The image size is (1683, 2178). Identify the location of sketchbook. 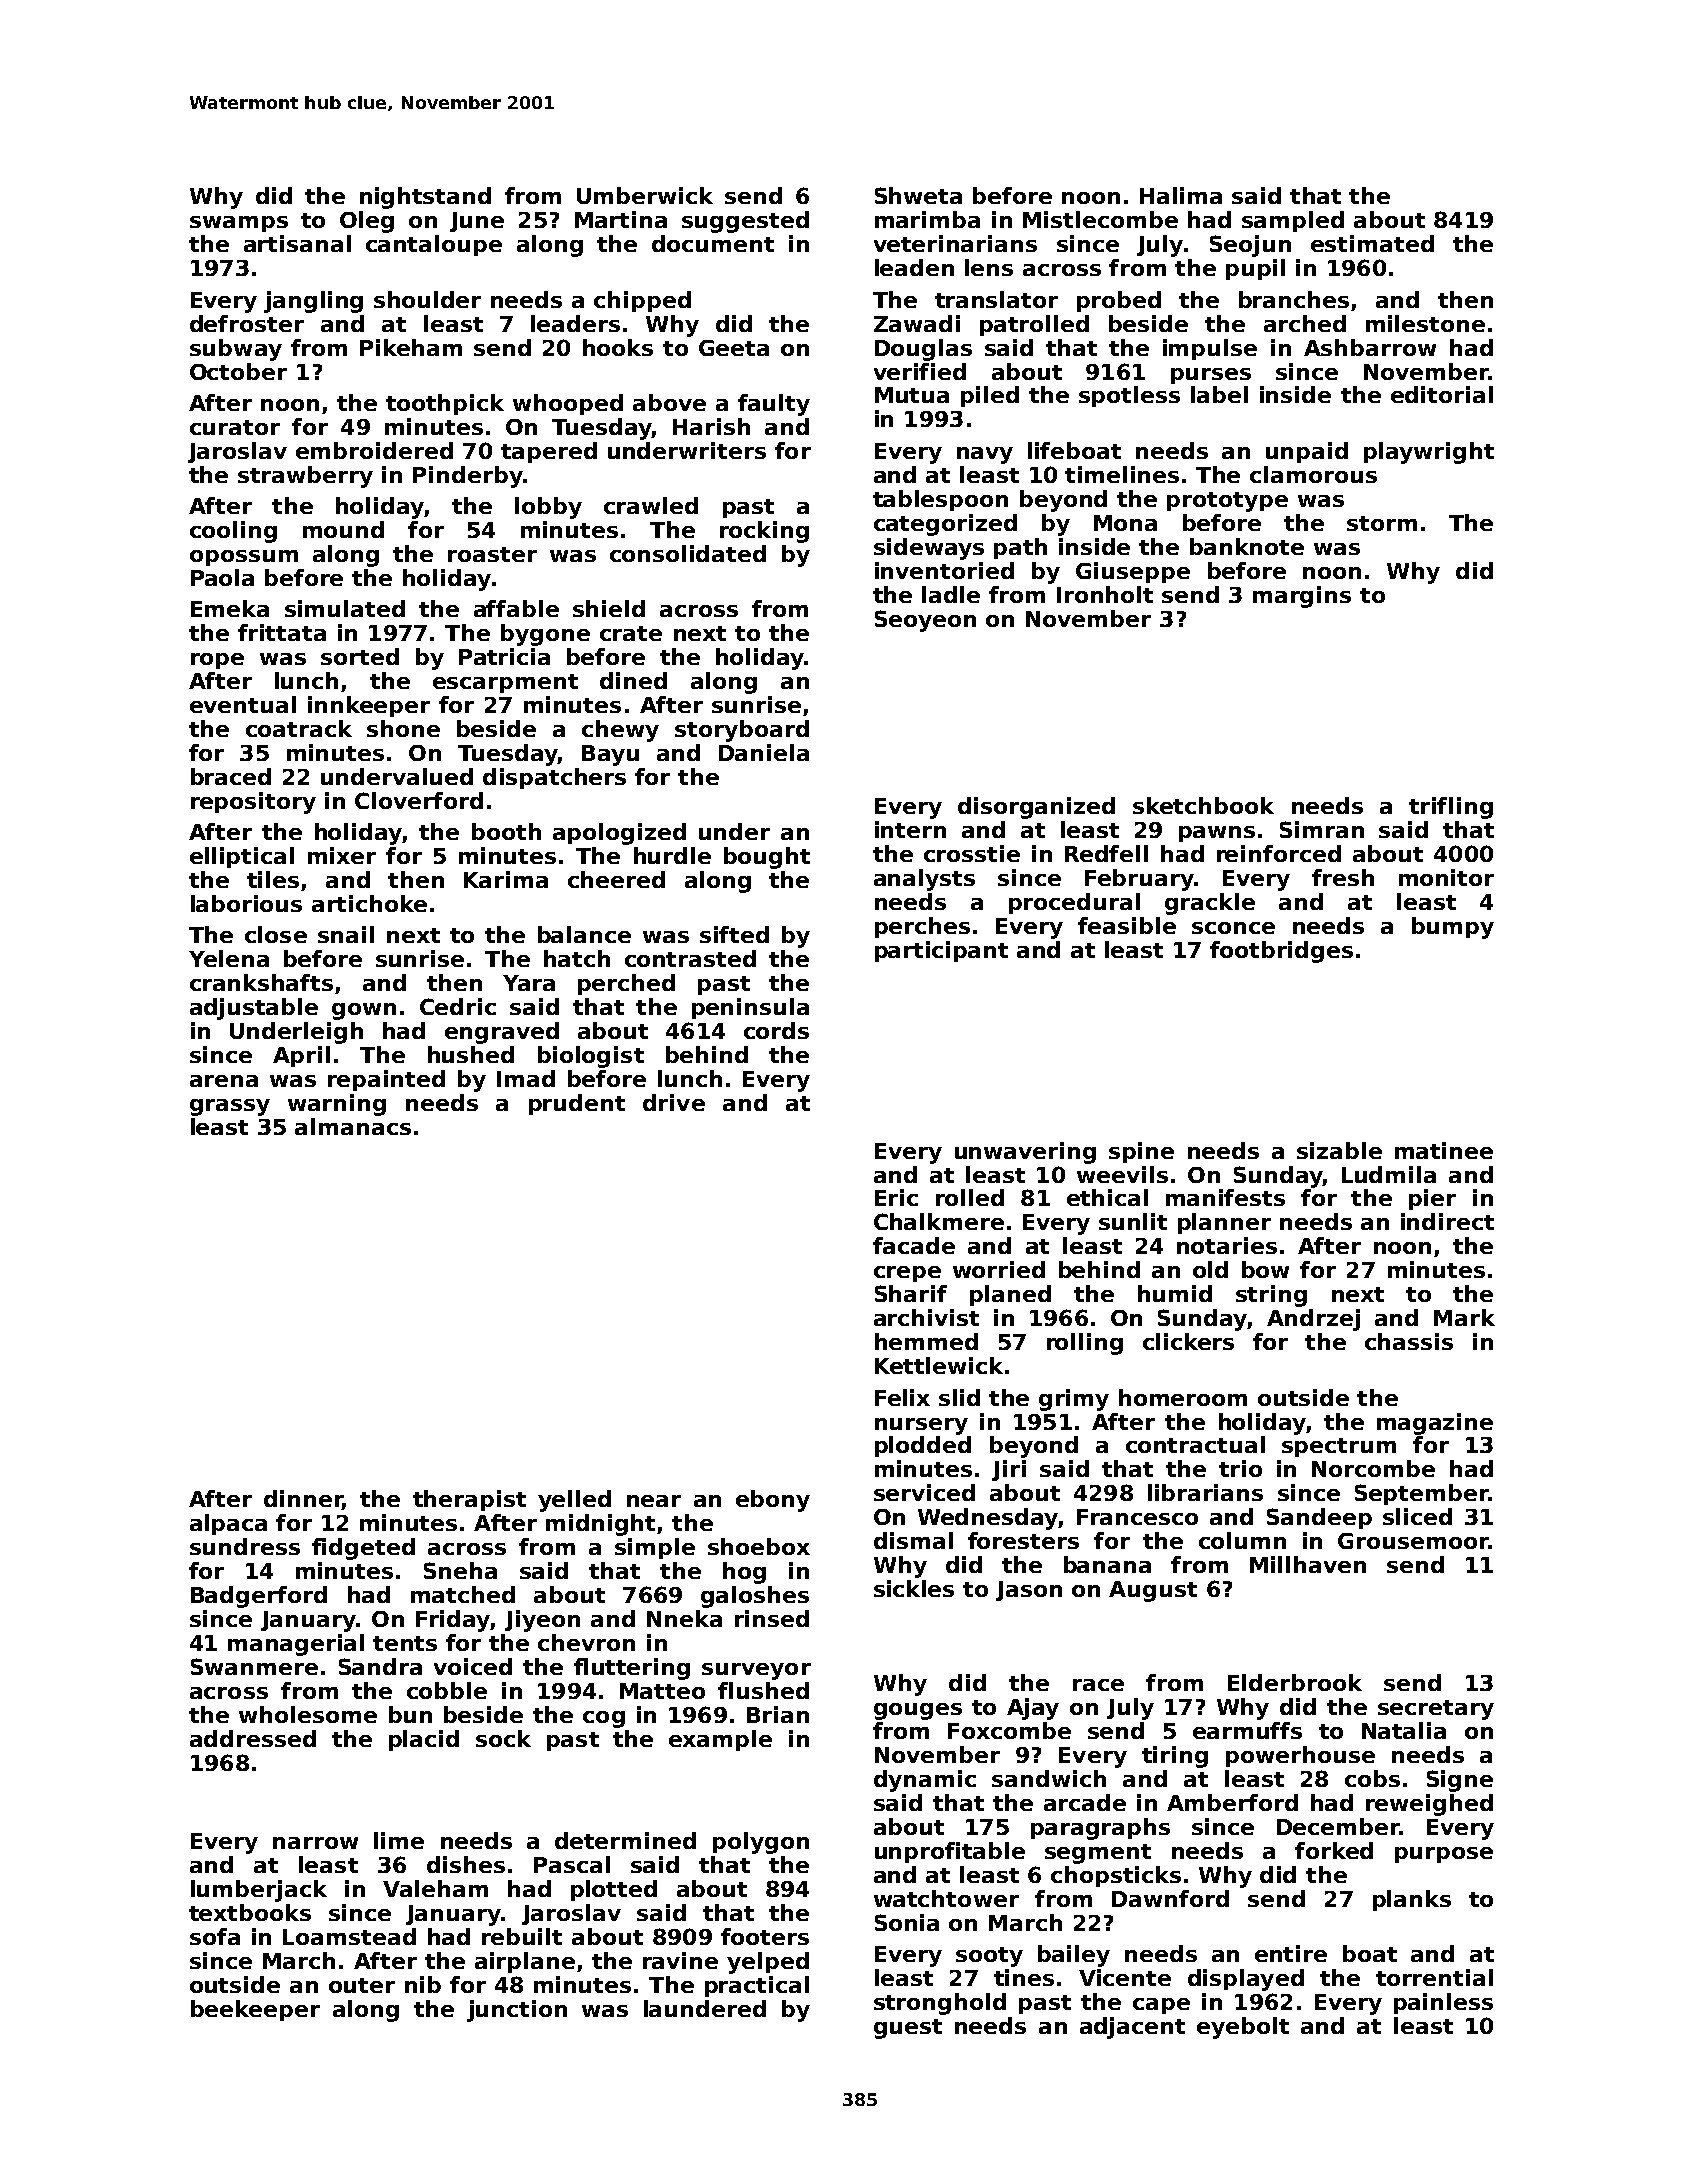
(1203, 805).
